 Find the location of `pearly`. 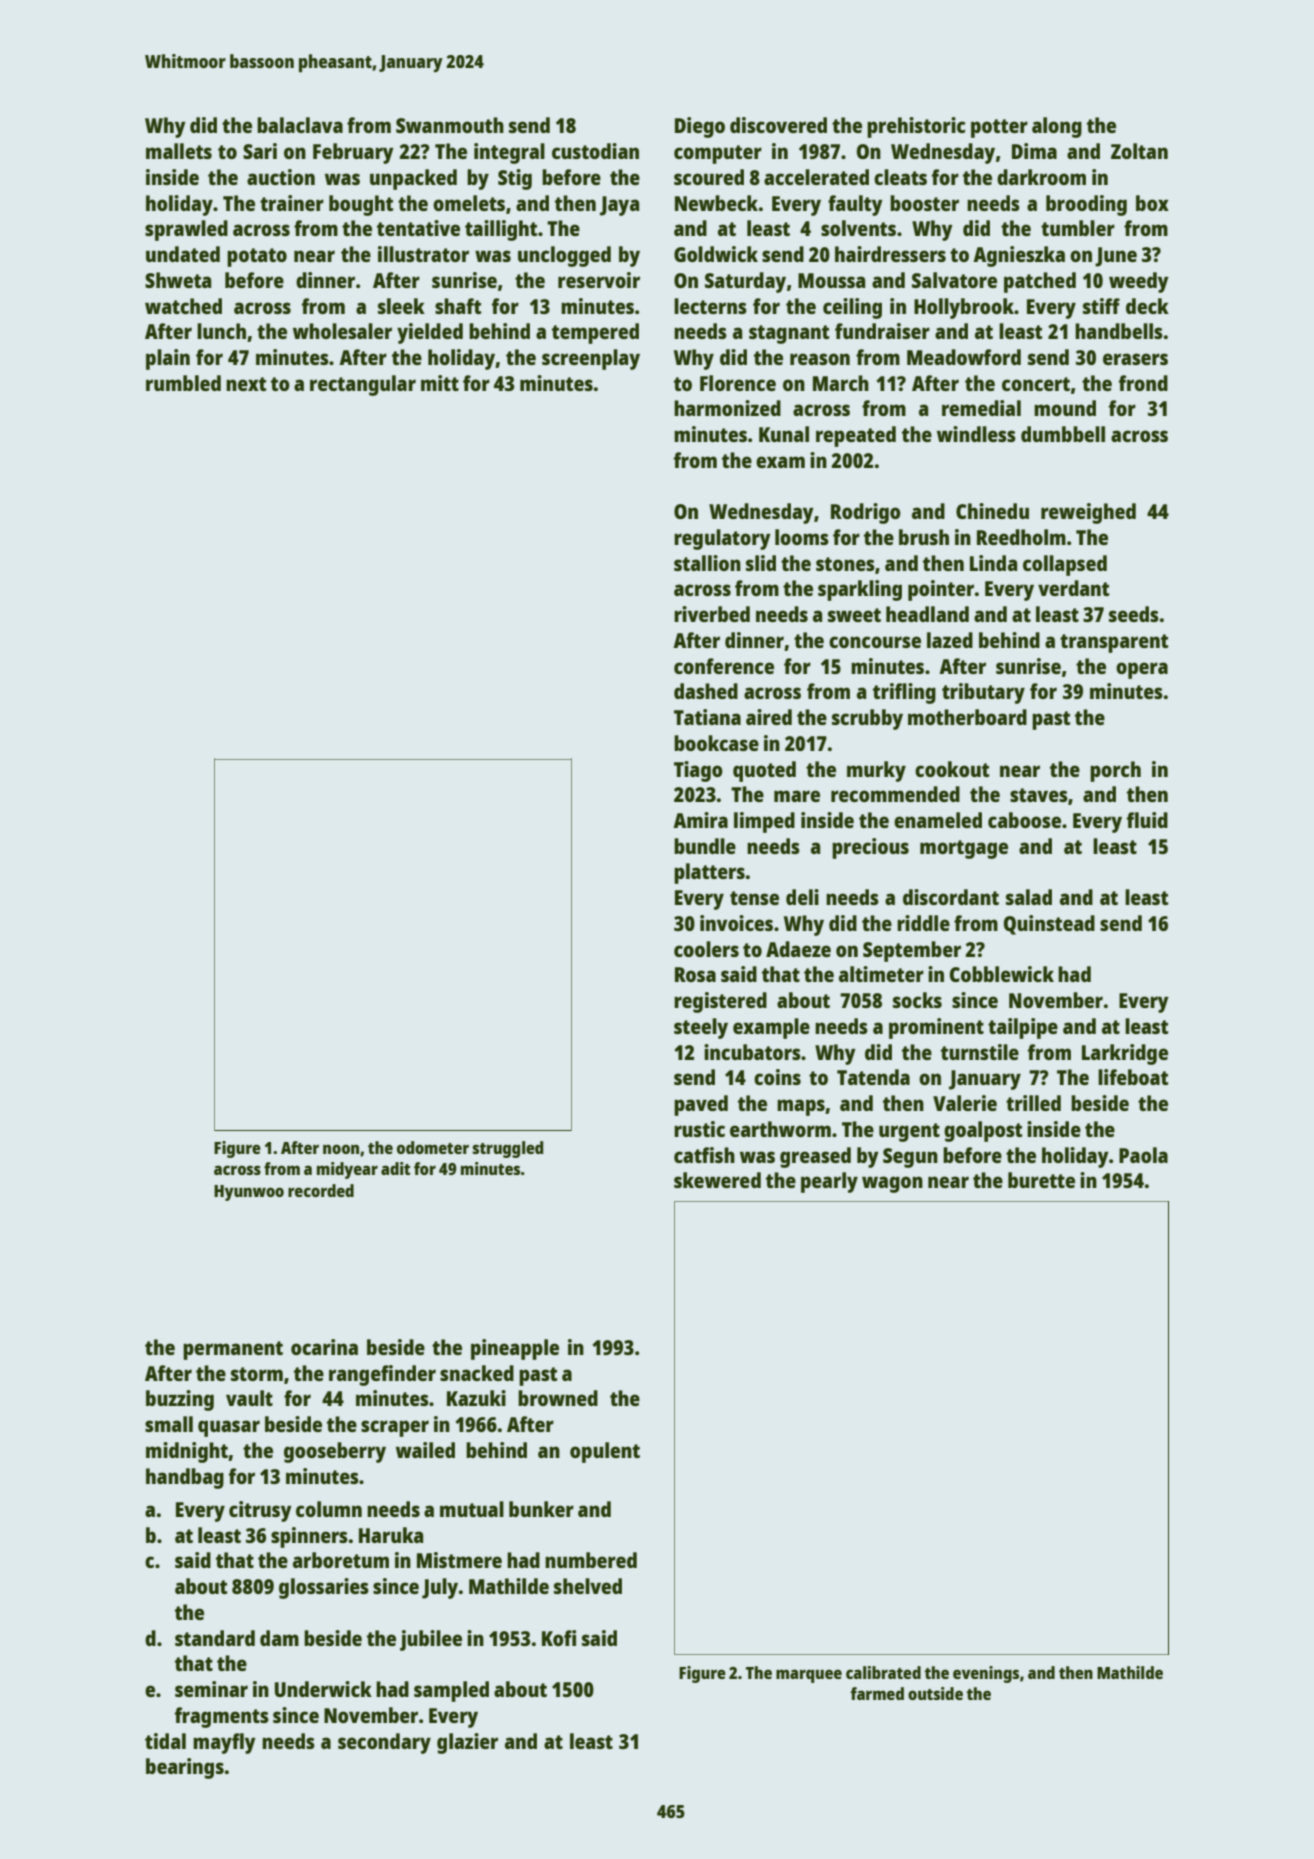

pearly is located at coordinates (829, 1182).
